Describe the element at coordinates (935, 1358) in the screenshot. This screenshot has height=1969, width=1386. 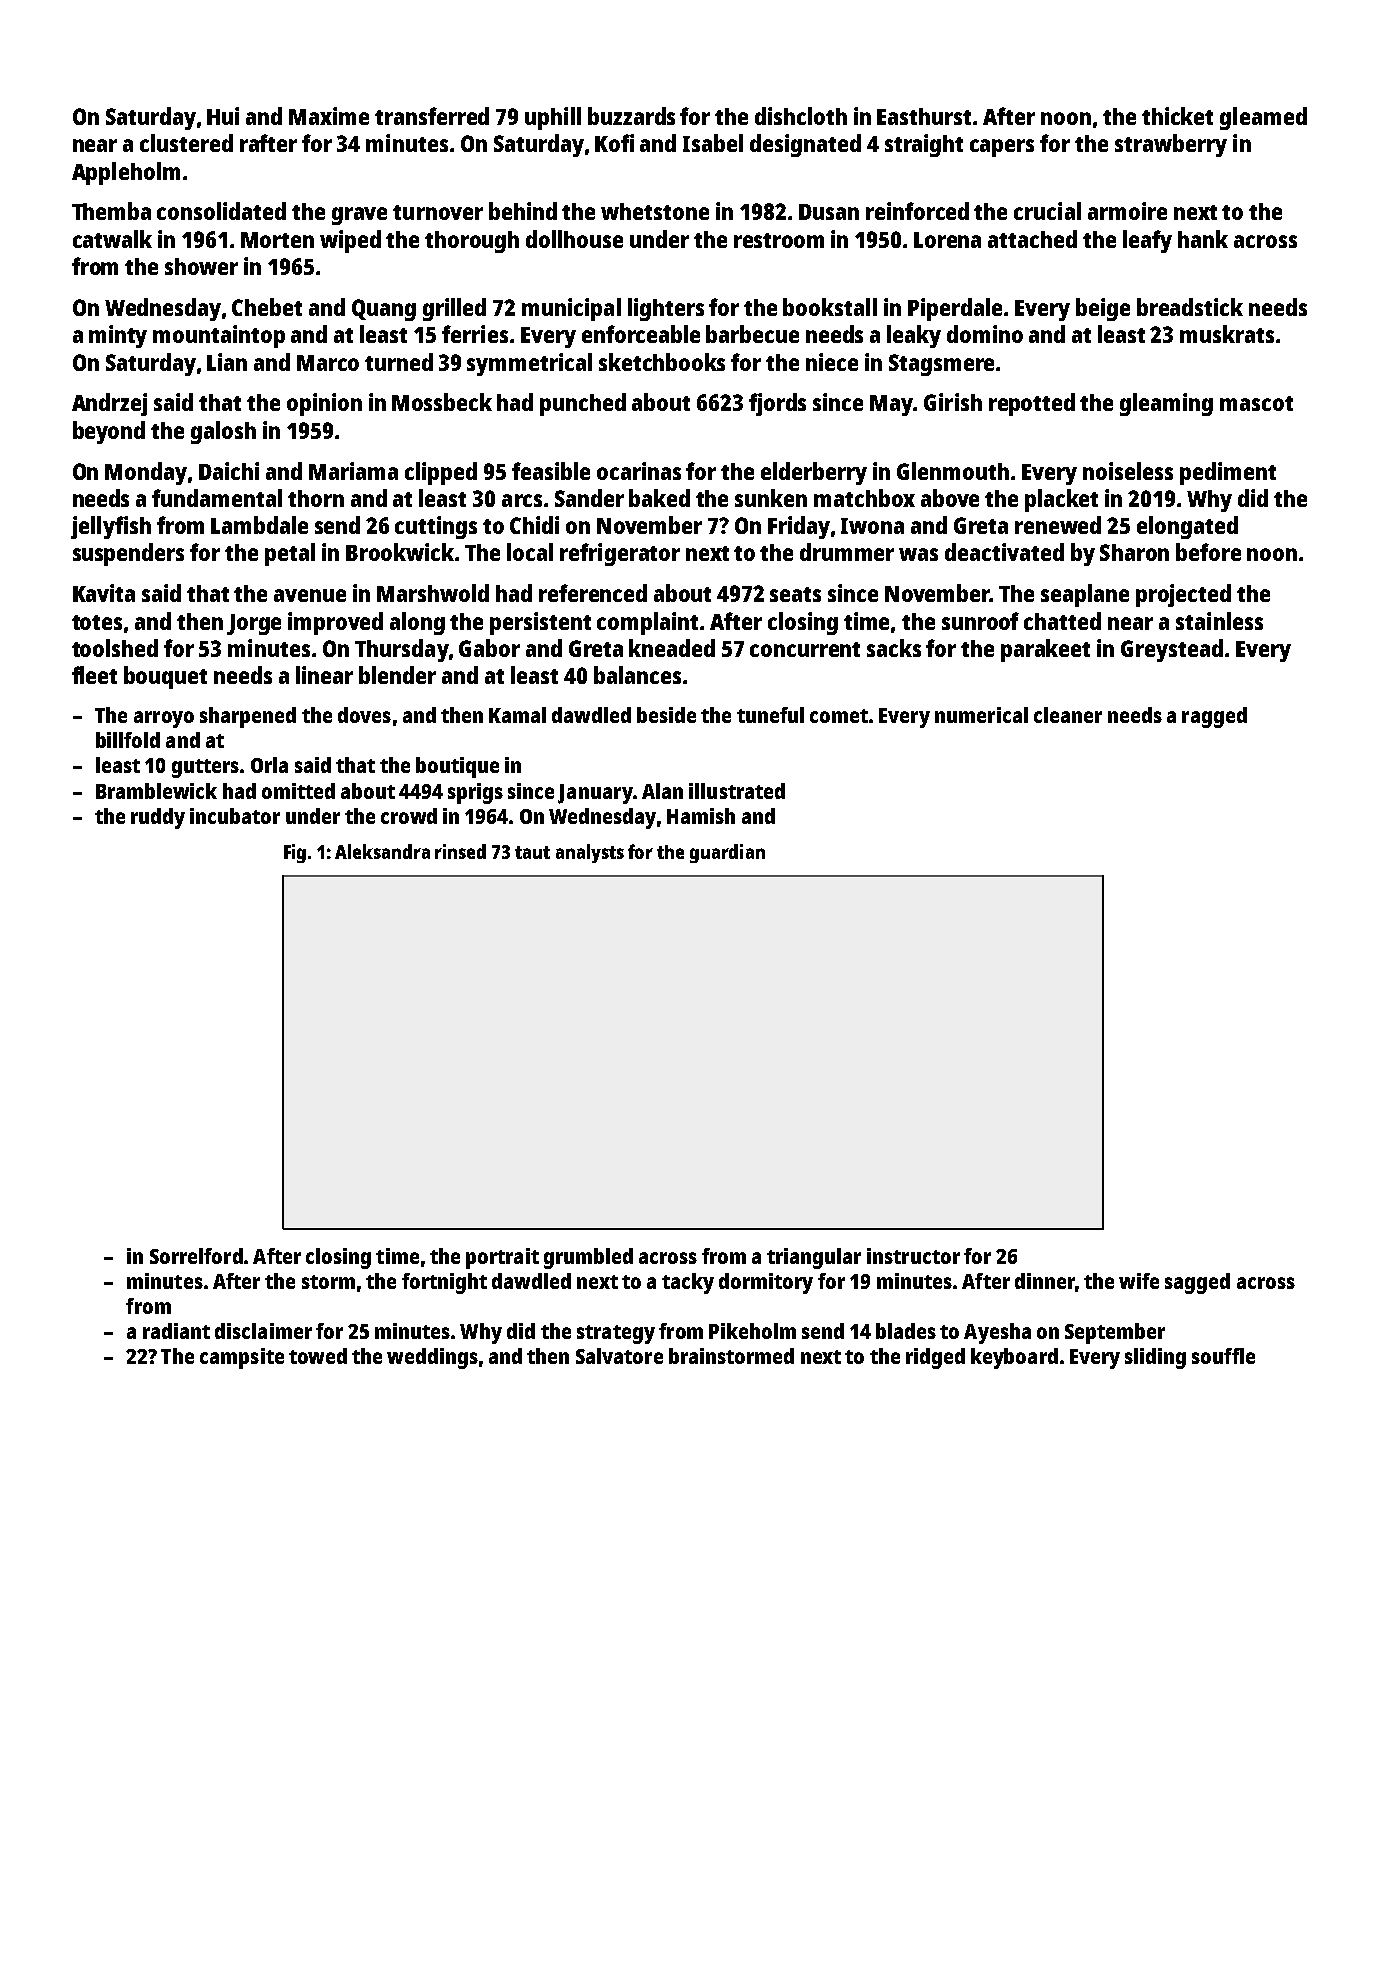
I see `ridged` at that location.
